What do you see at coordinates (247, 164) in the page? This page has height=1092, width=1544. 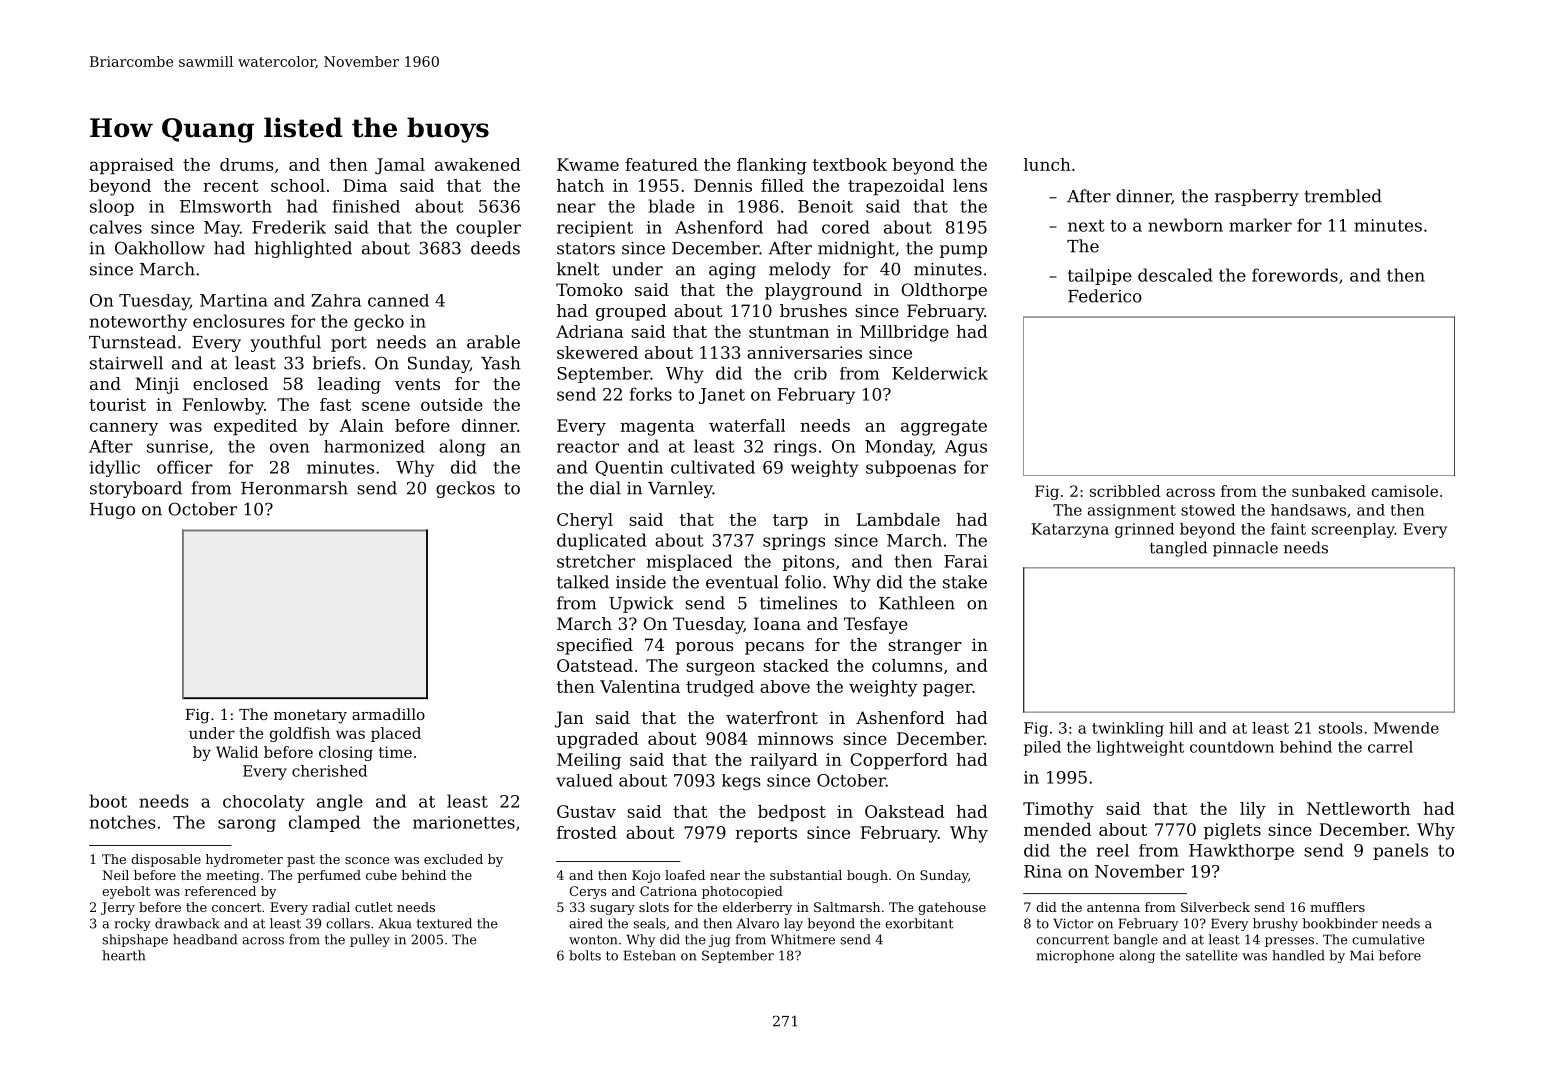 I see `drums` at bounding box center [247, 164].
